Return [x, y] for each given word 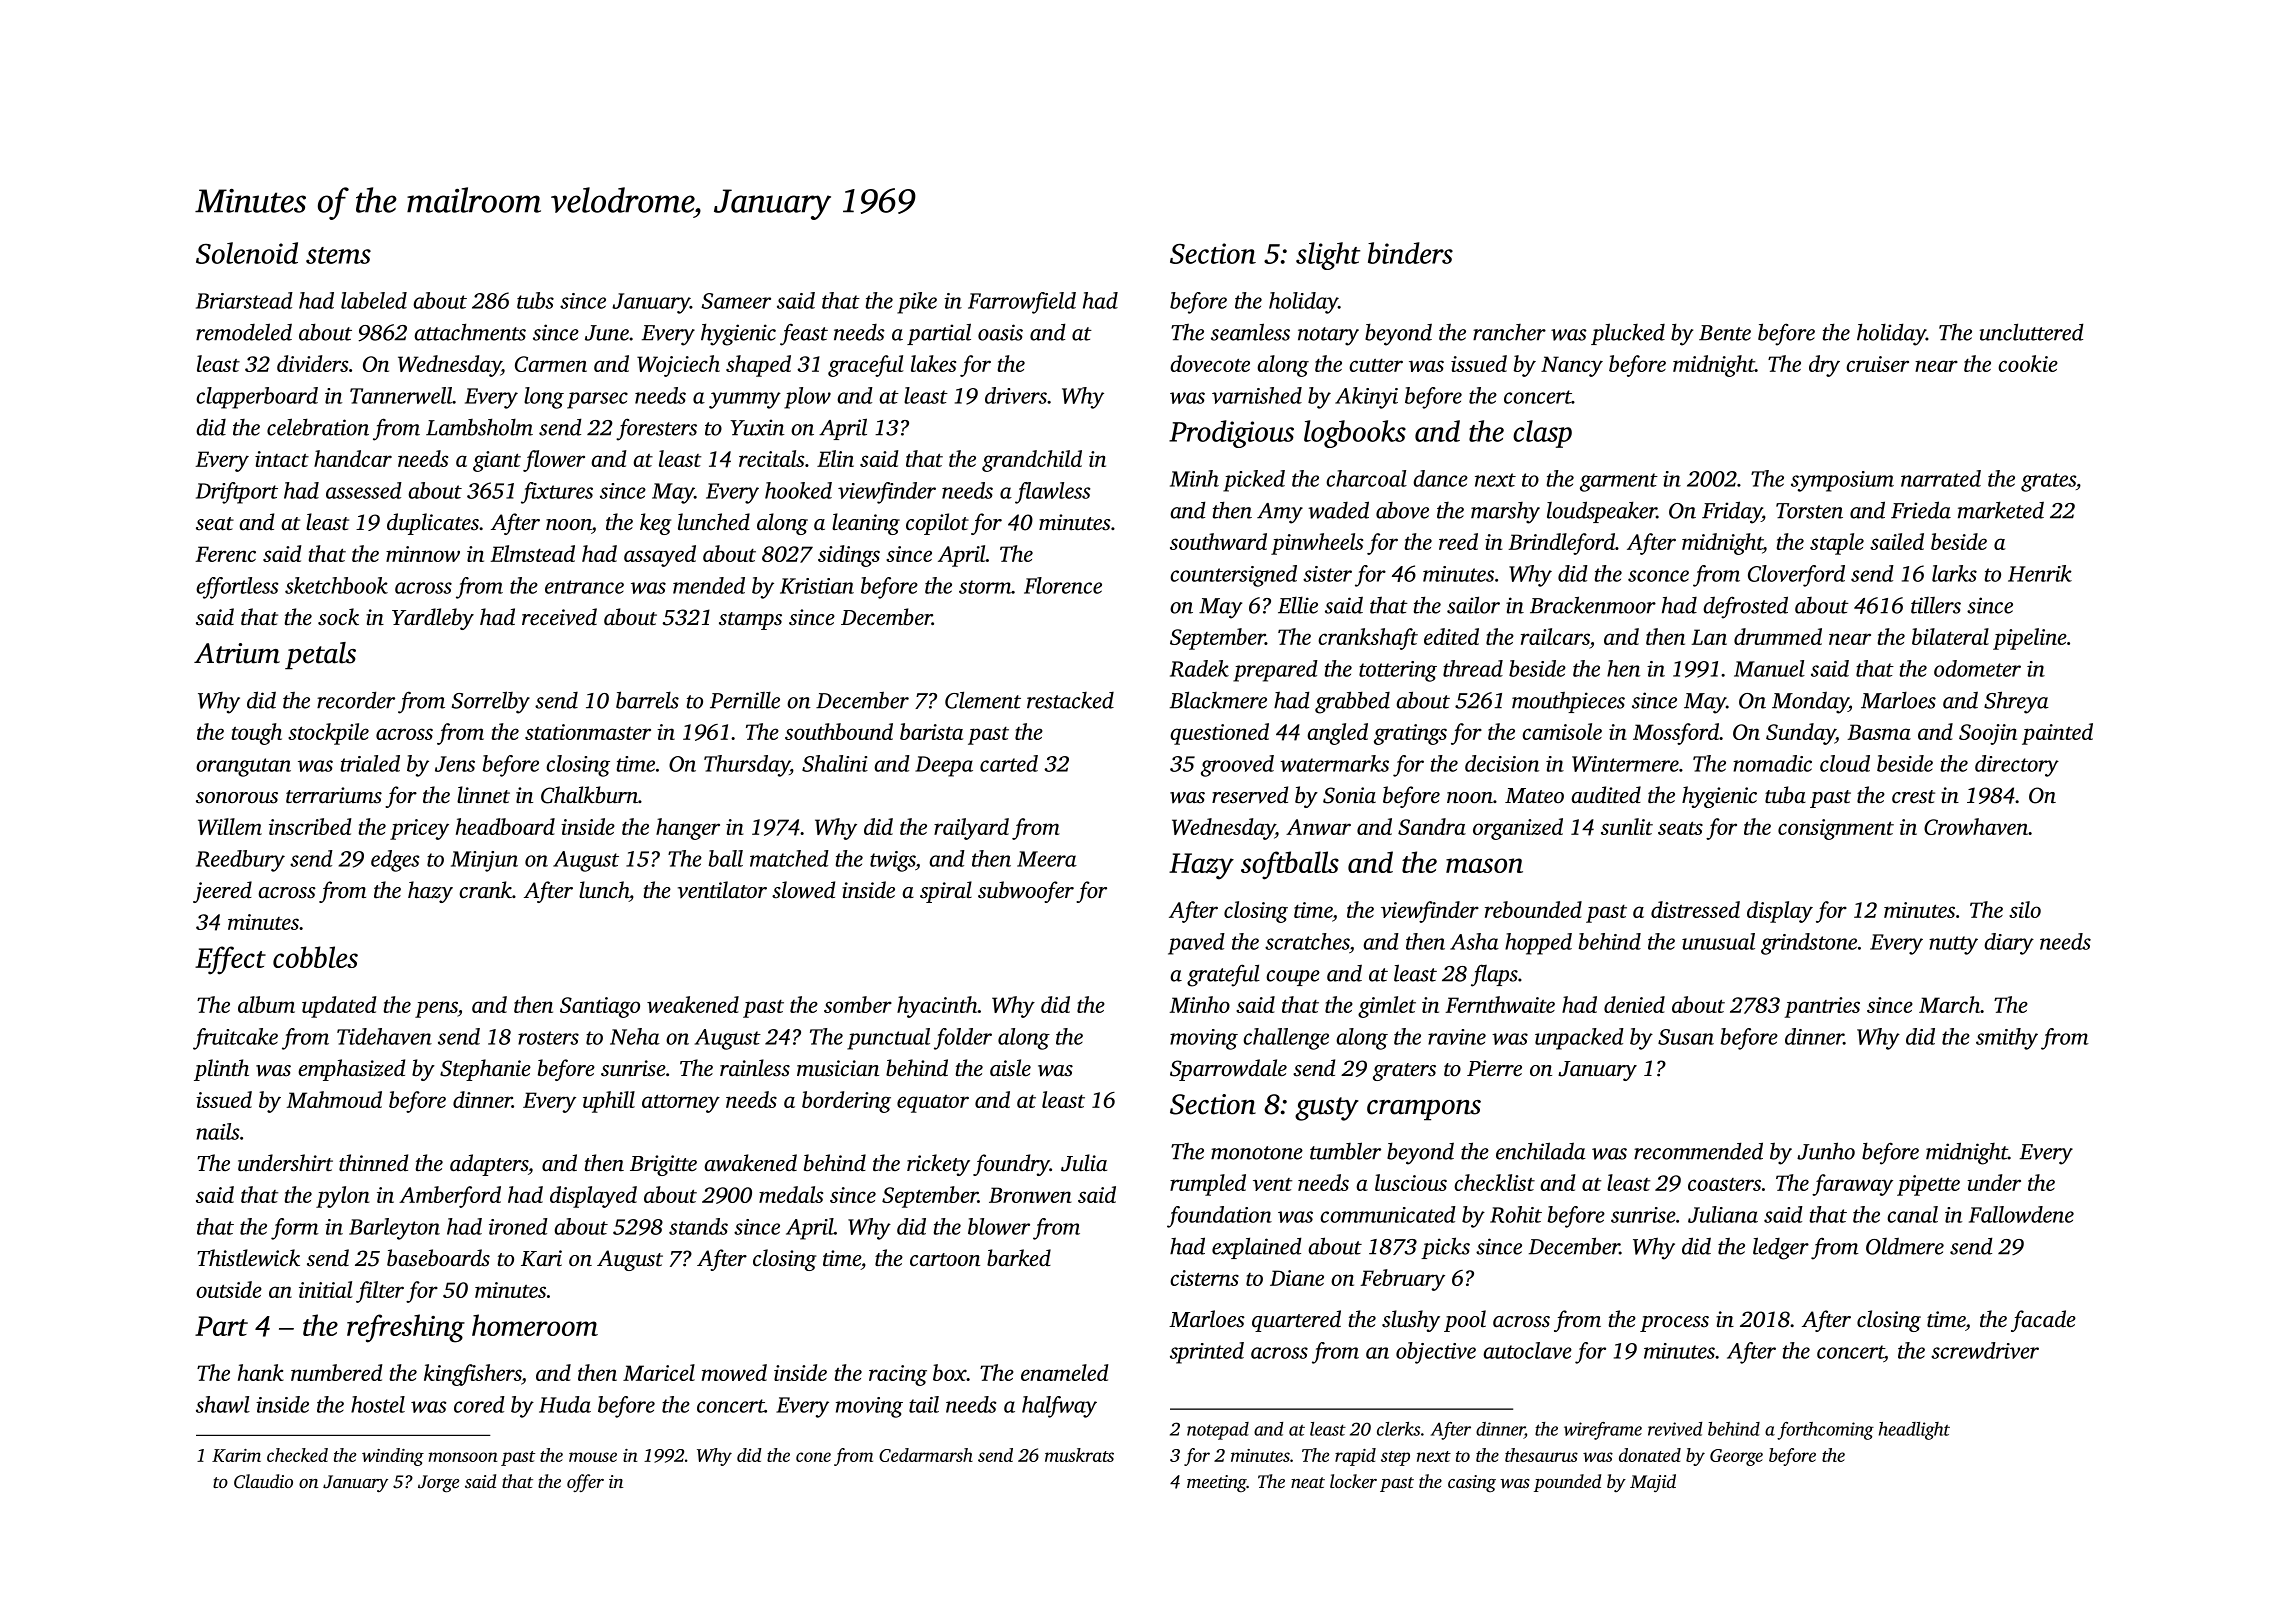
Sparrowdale [1228, 1070]
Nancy [1572, 366]
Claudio [263, 1481]
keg [655, 524]
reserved [1250, 795]
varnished [1257, 395]
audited [1606, 795]
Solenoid [247, 253]
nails [217, 1131]
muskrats [1079, 1455]
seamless [1250, 332]
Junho [1826, 1151]
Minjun [484, 861]
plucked [1628, 334]
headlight [1914, 1431]
